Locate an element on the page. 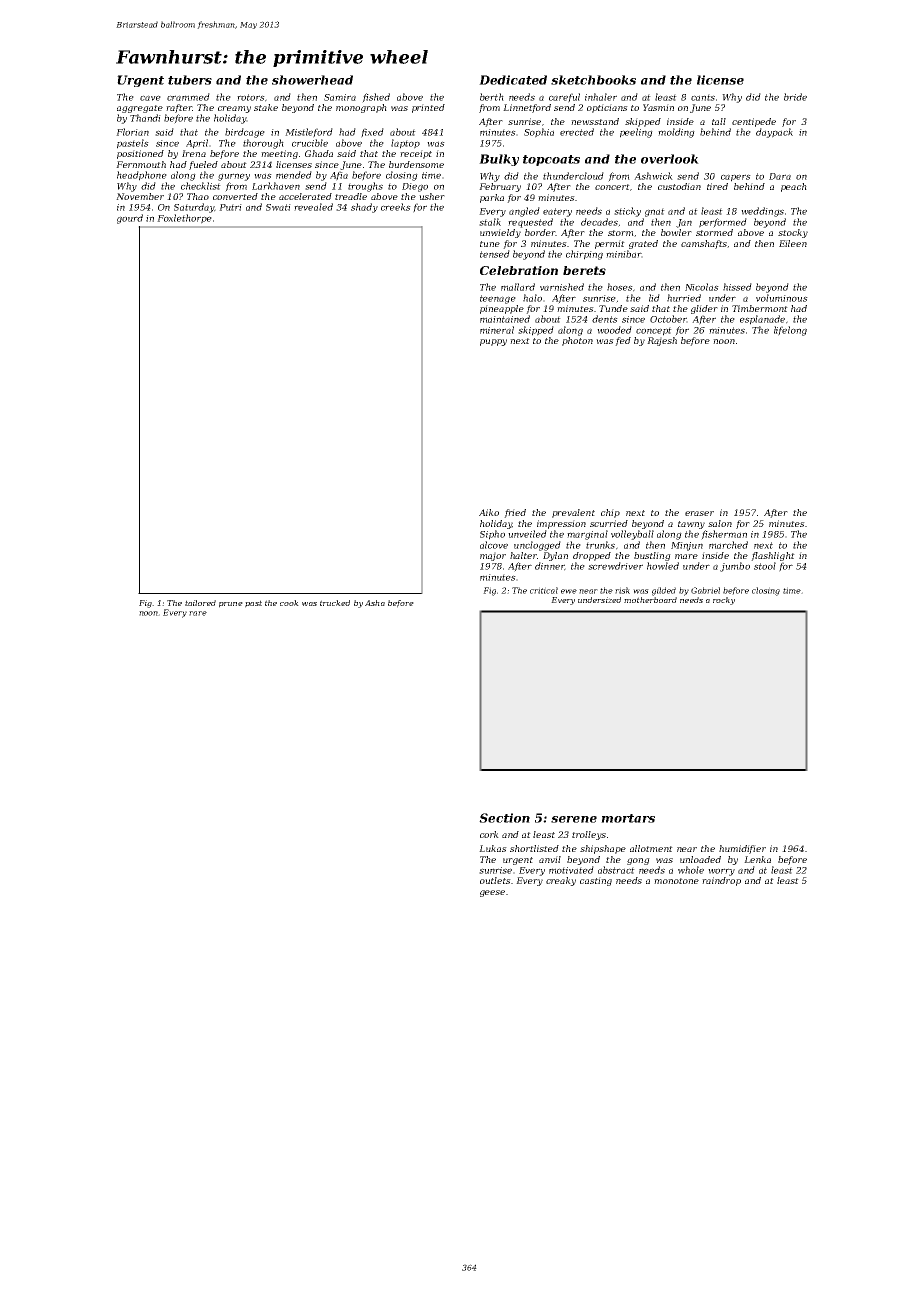 Image resolution: width=924 pixels, height=1308 pixels. stool is located at coordinates (765, 566).
